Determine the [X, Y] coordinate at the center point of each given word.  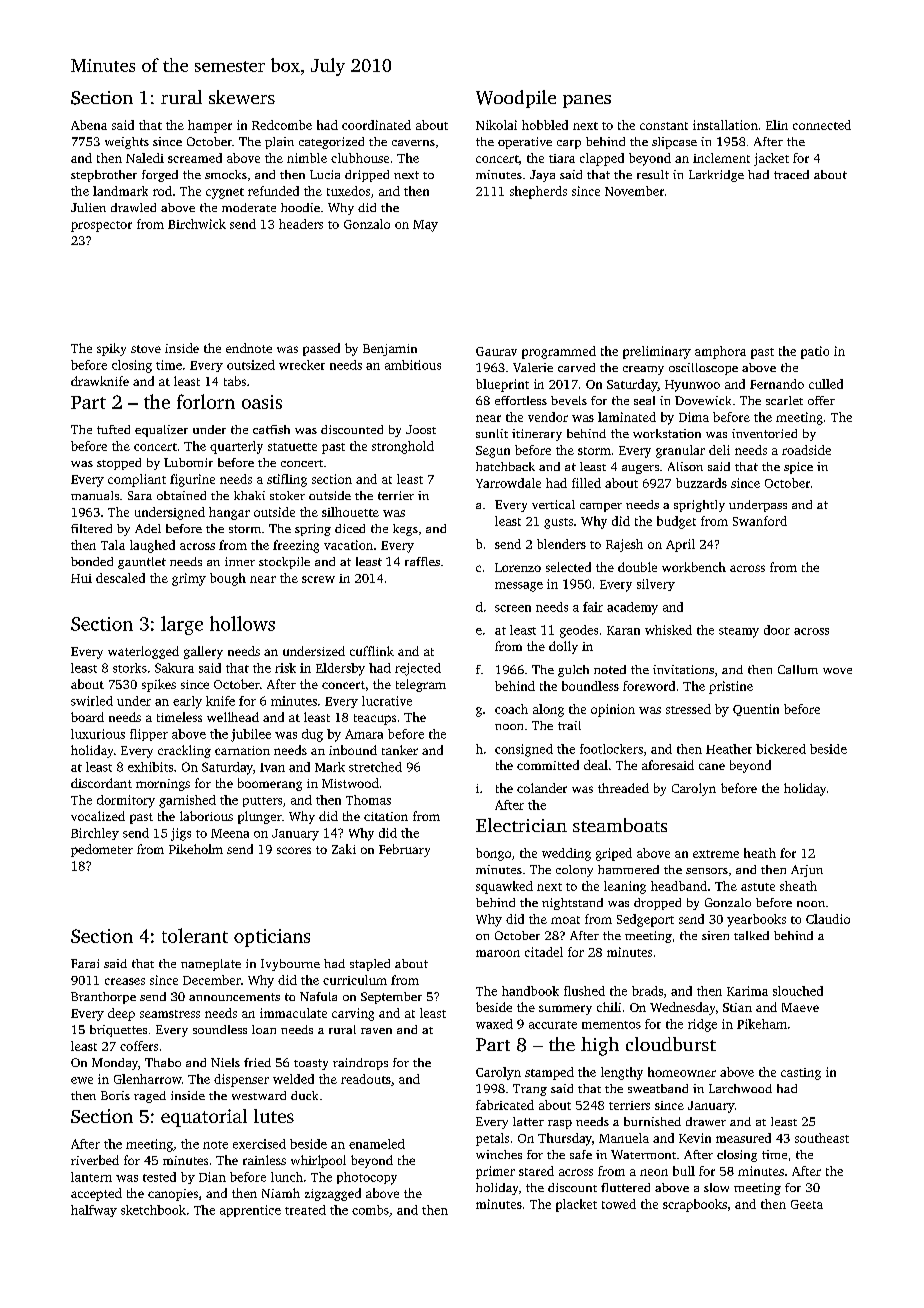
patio [815, 352]
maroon [498, 953]
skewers [242, 97]
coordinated [376, 125]
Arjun [807, 871]
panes [587, 101]
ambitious [413, 365]
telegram [421, 685]
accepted [96, 1194]
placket [576, 1205]
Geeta [807, 1204]
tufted [113, 429]
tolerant [195, 935]
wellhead [233, 717]
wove [837, 671]
